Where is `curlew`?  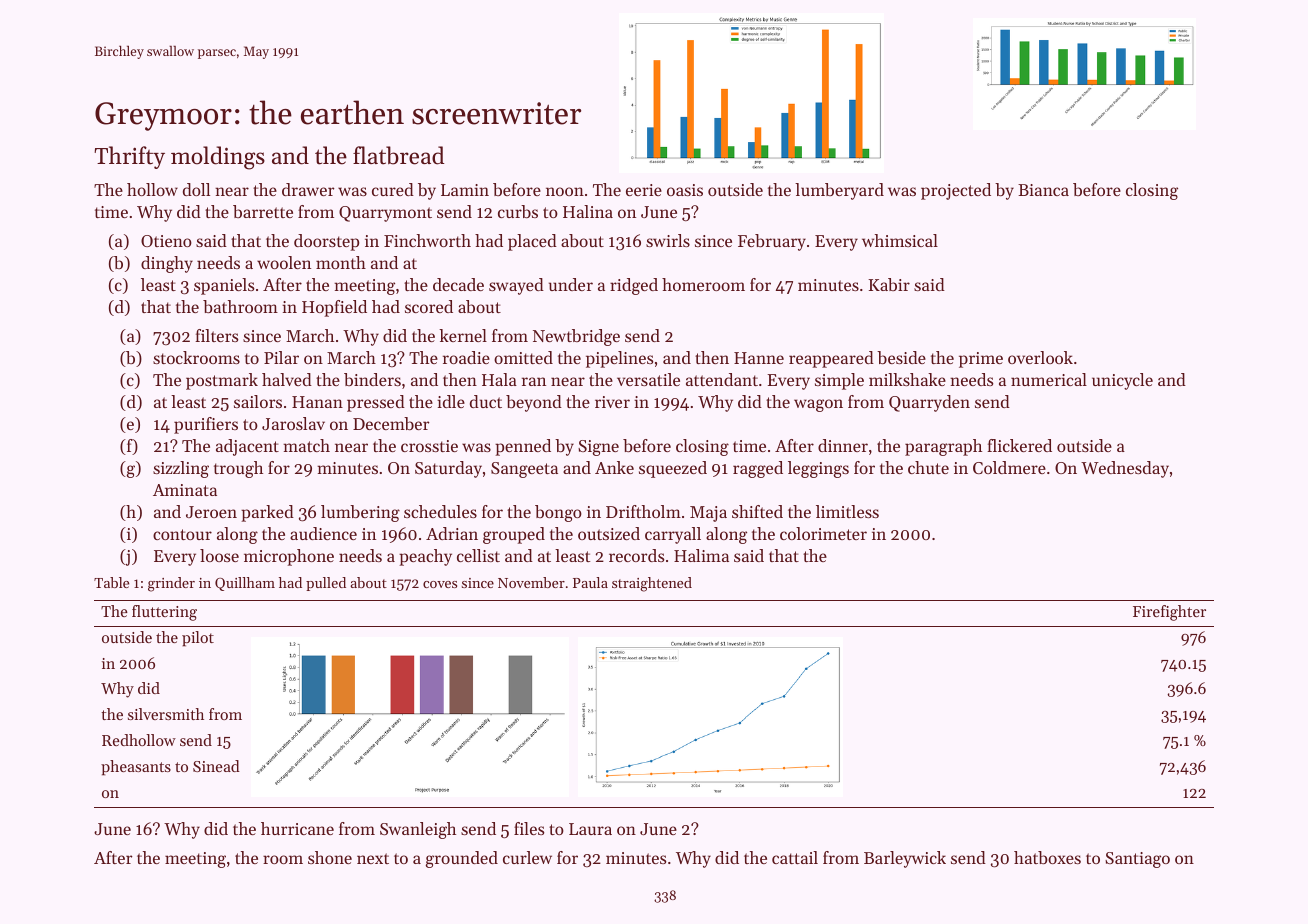
curlew is located at coordinates (527, 857).
